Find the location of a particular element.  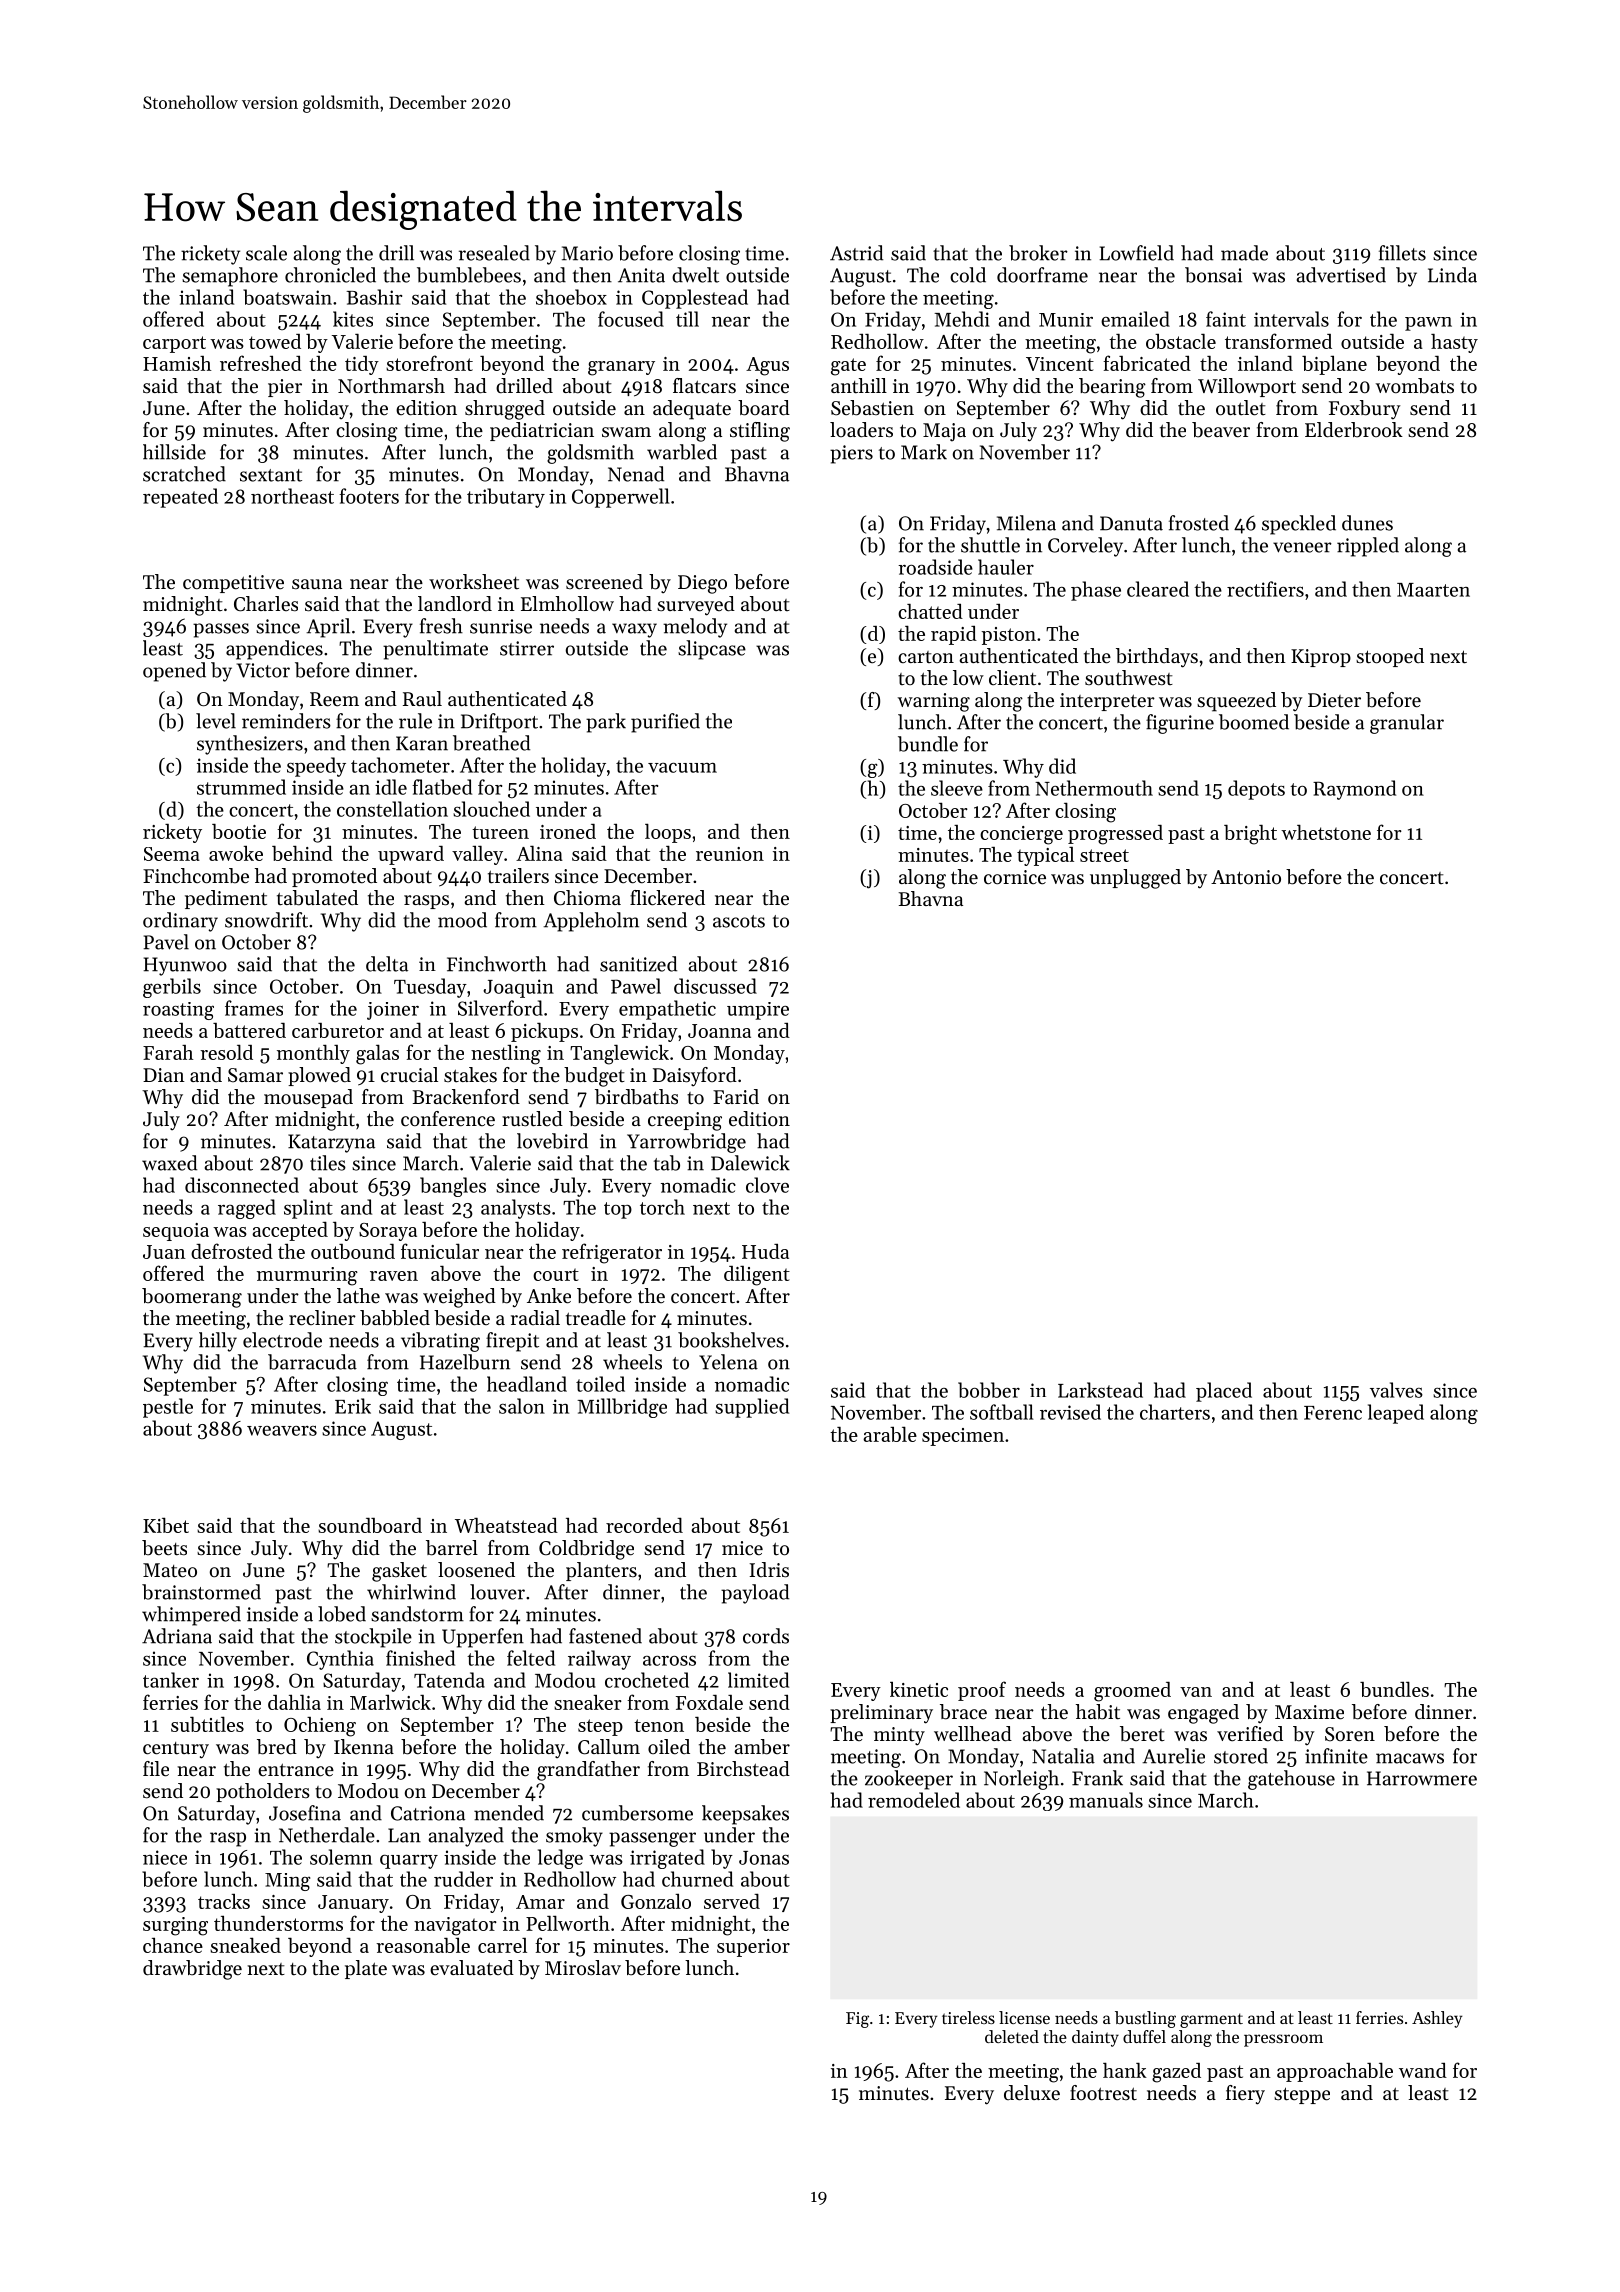

Elderbrook is located at coordinates (1354, 430).
